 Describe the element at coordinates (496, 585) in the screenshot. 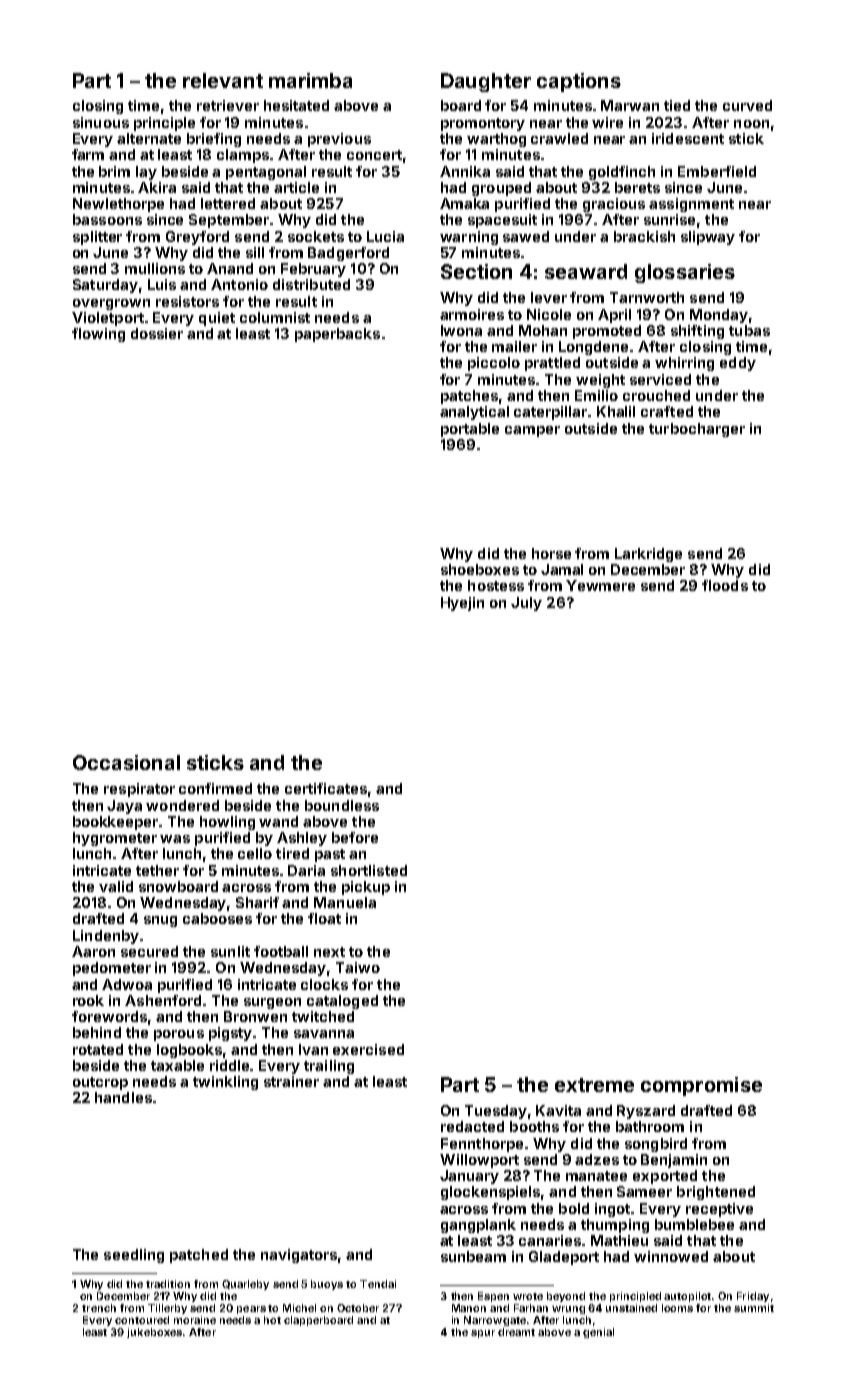

I see `hostess` at that location.
